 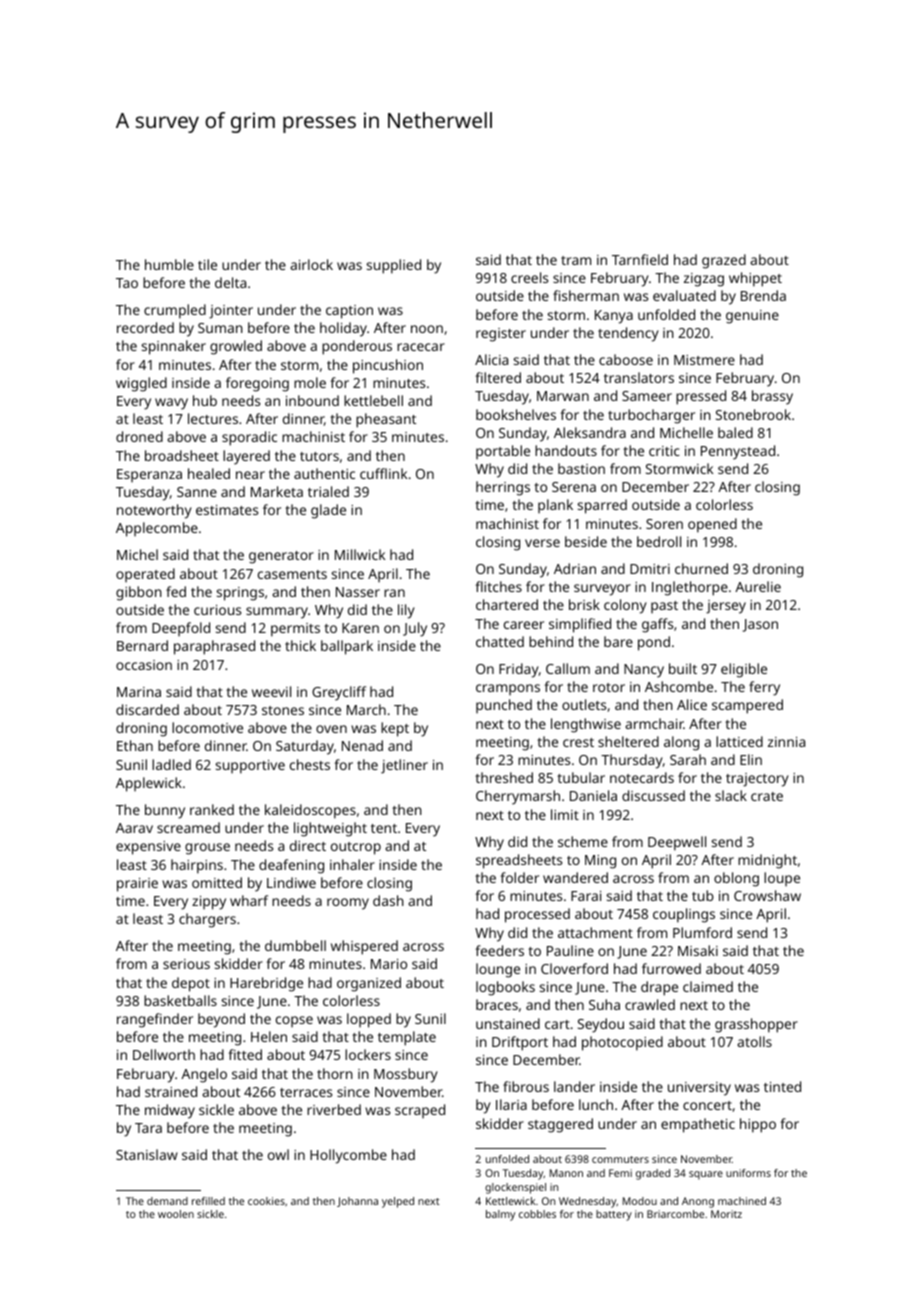 What do you see at coordinates (197, 866) in the image?
I see `hairpins` at bounding box center [197, 866].
